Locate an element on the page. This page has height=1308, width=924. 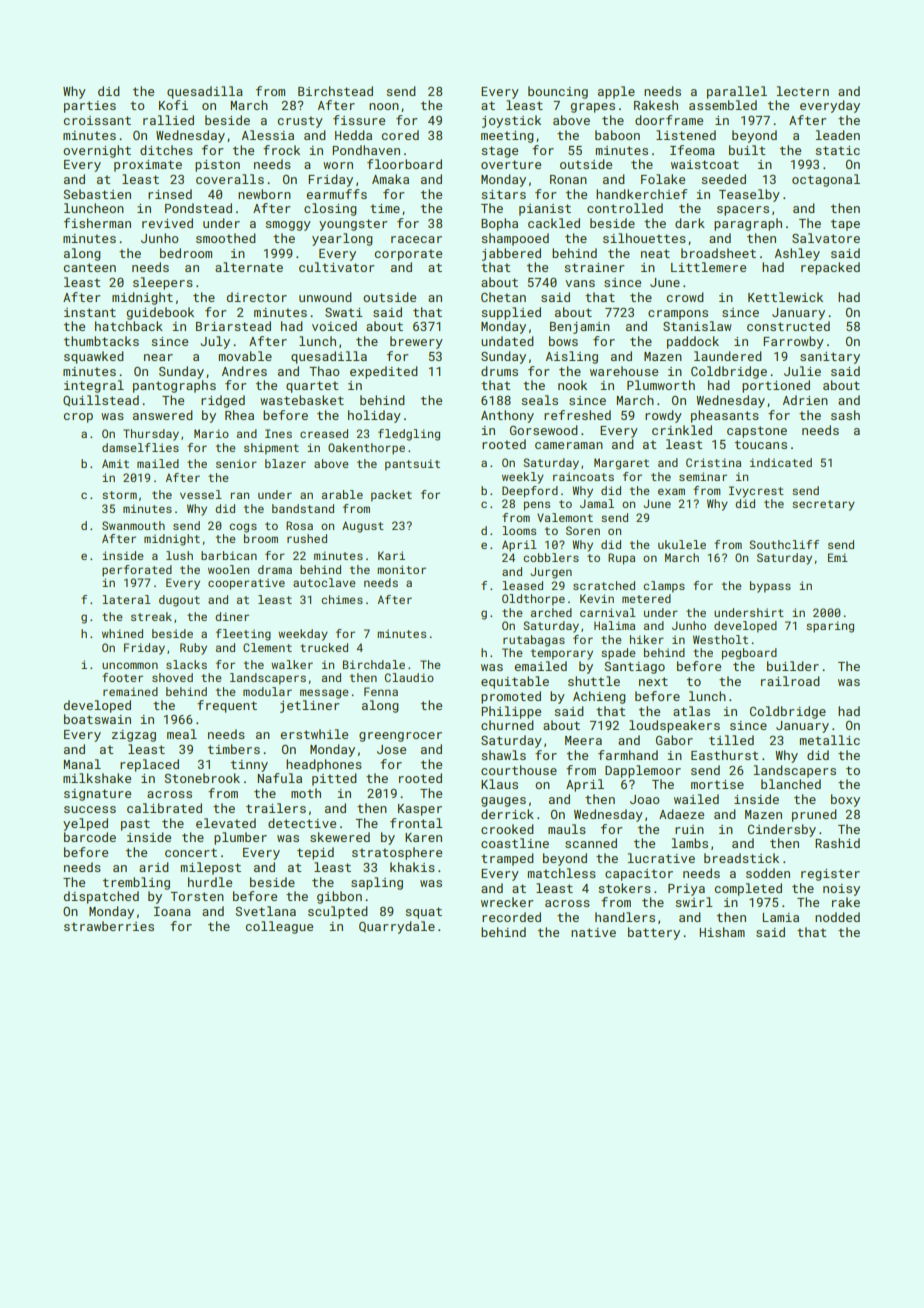
parallel is located at coordinates (737, 92).
